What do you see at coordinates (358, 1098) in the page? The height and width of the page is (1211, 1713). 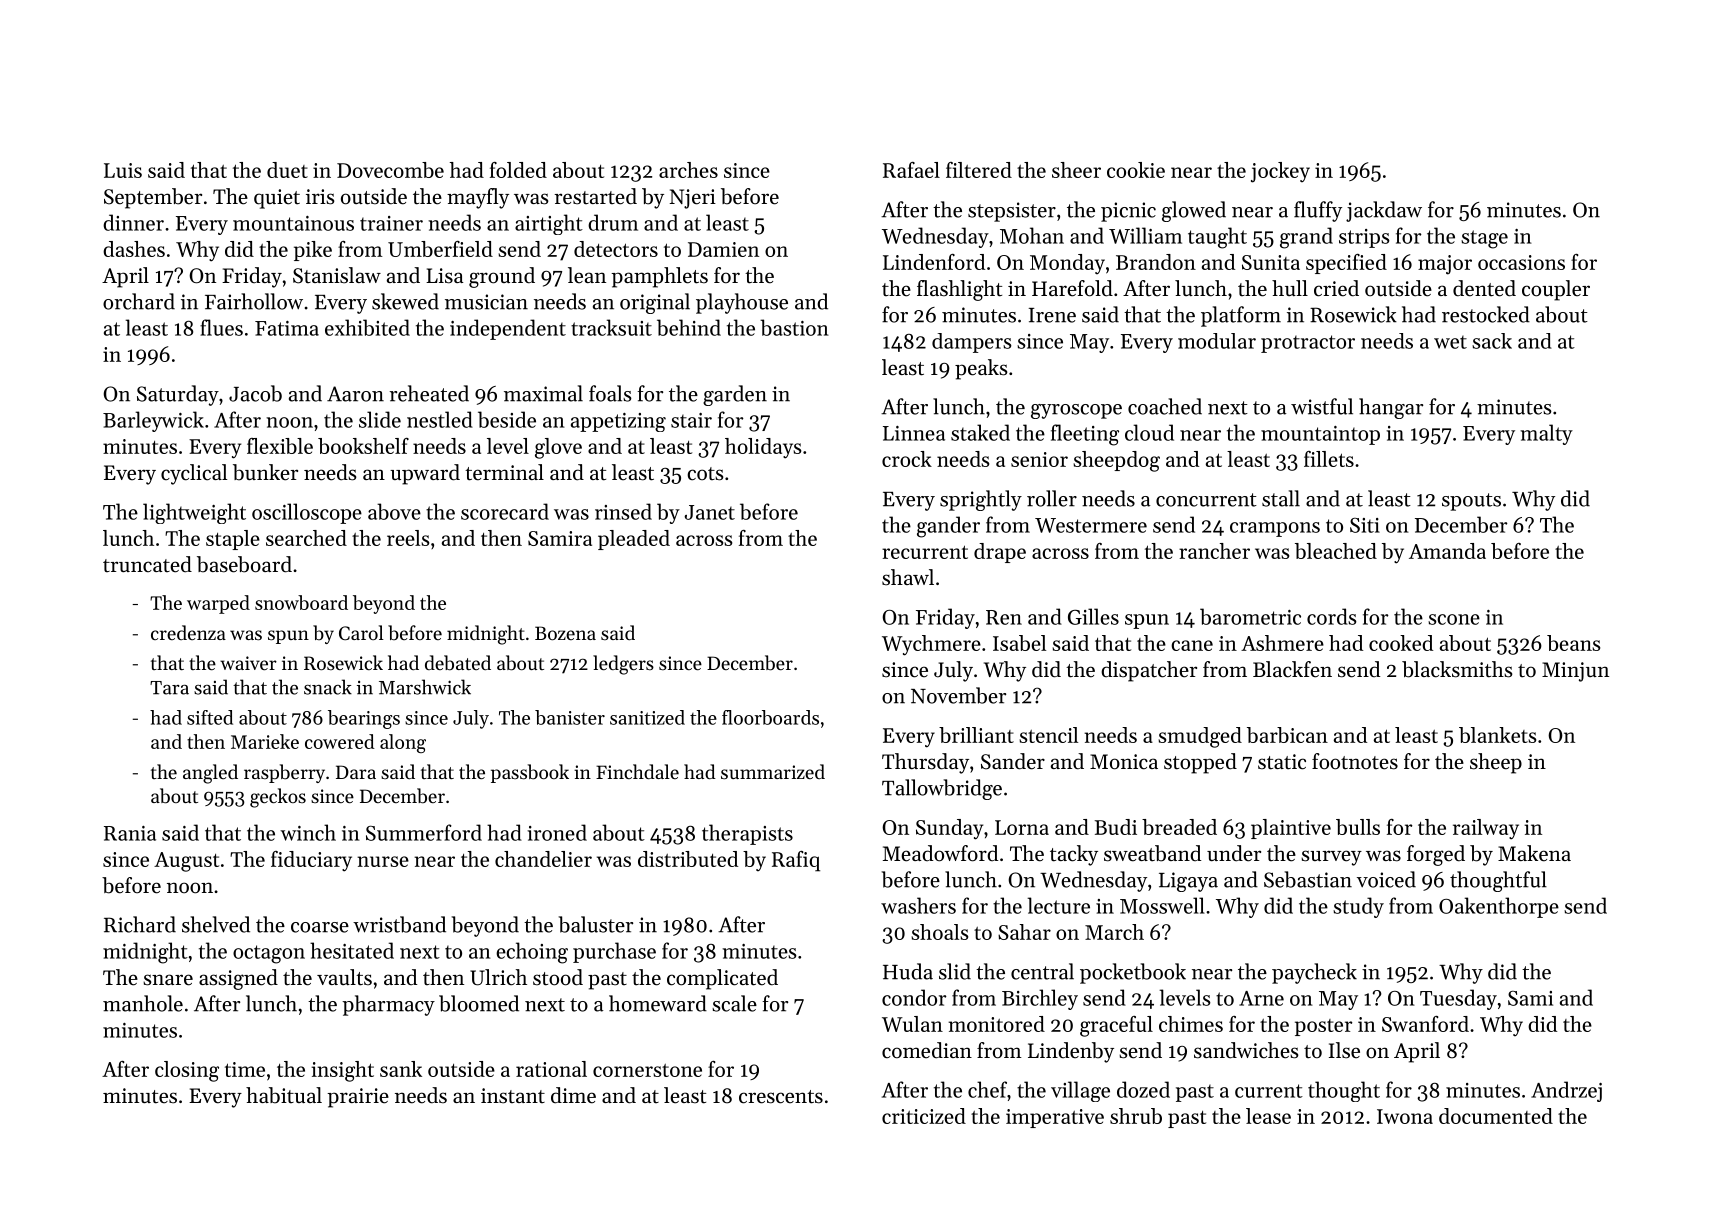 I see `prairie` at bounding box center [358, 1098].
